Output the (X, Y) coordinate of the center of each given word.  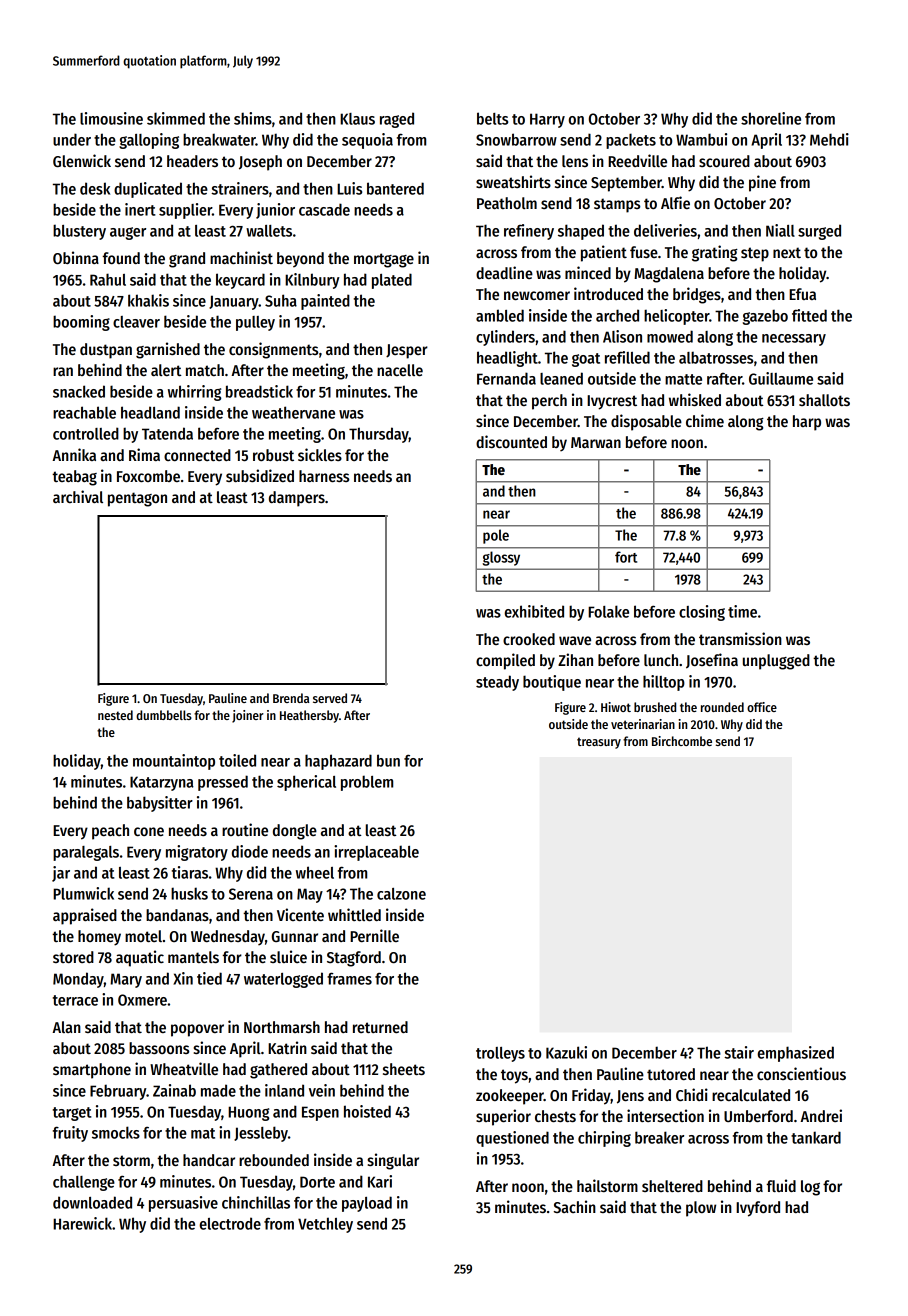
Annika (74, 454)
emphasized (796, 1054)
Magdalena (669, 275)
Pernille (374, 935)
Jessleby (261, 1134)
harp (807, 423)
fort (626, 557)
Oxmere (142, 1000)
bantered (395, 188)
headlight (507, 359)
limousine (111, 118)
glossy (501, 558)
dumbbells (164, 715)
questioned (512, 1139)
